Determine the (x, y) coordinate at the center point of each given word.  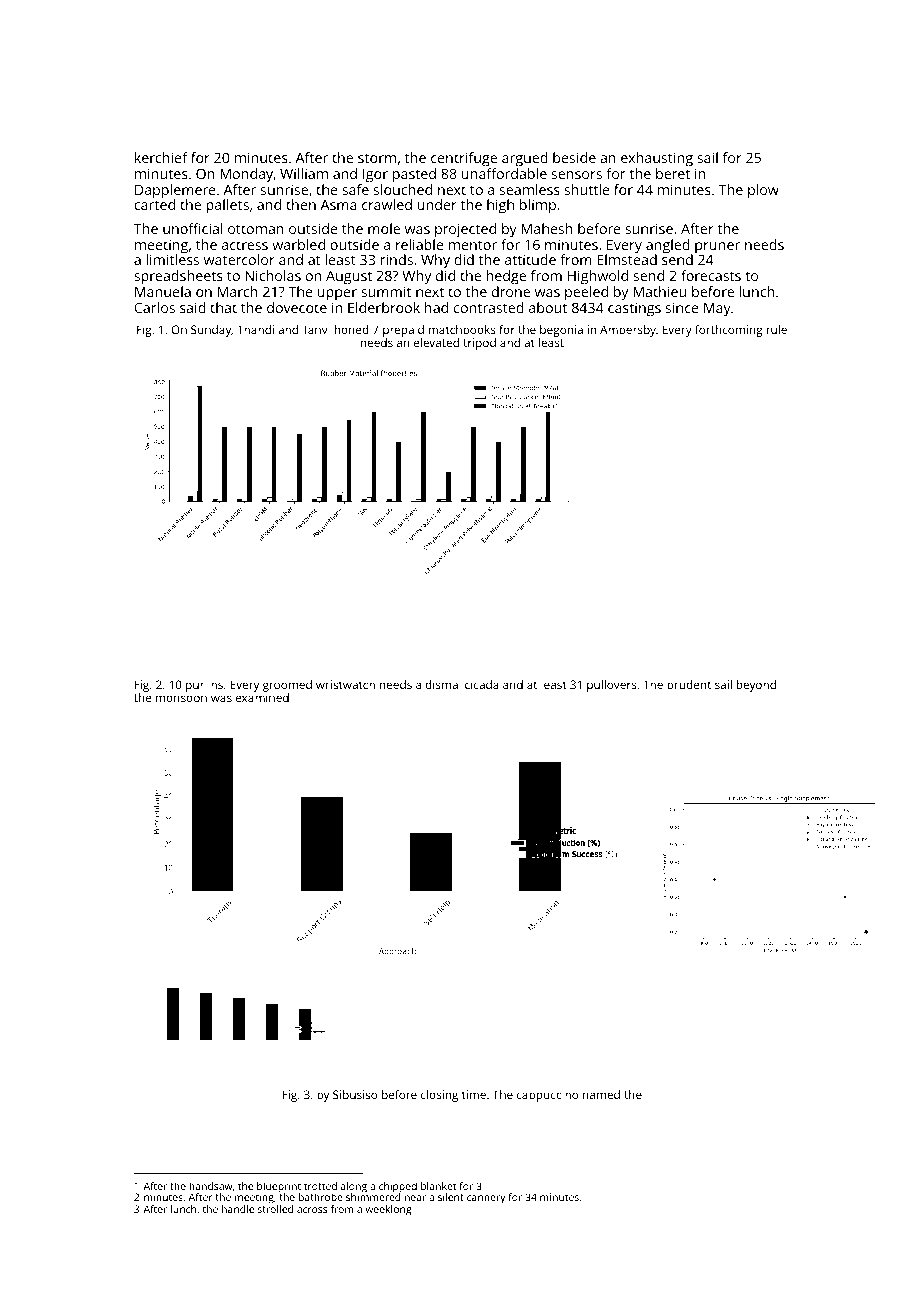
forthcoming (729, 331)
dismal (443, 684)
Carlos (154, 307)
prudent (689, 686)
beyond (756, 686)
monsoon (181, 698)
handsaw (210, 1186)
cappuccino (547, 1096)
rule (777, 329)
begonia (561, 331)
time (474, 1094)
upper (337, 295)
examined (262, 697)
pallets (227, 206)
